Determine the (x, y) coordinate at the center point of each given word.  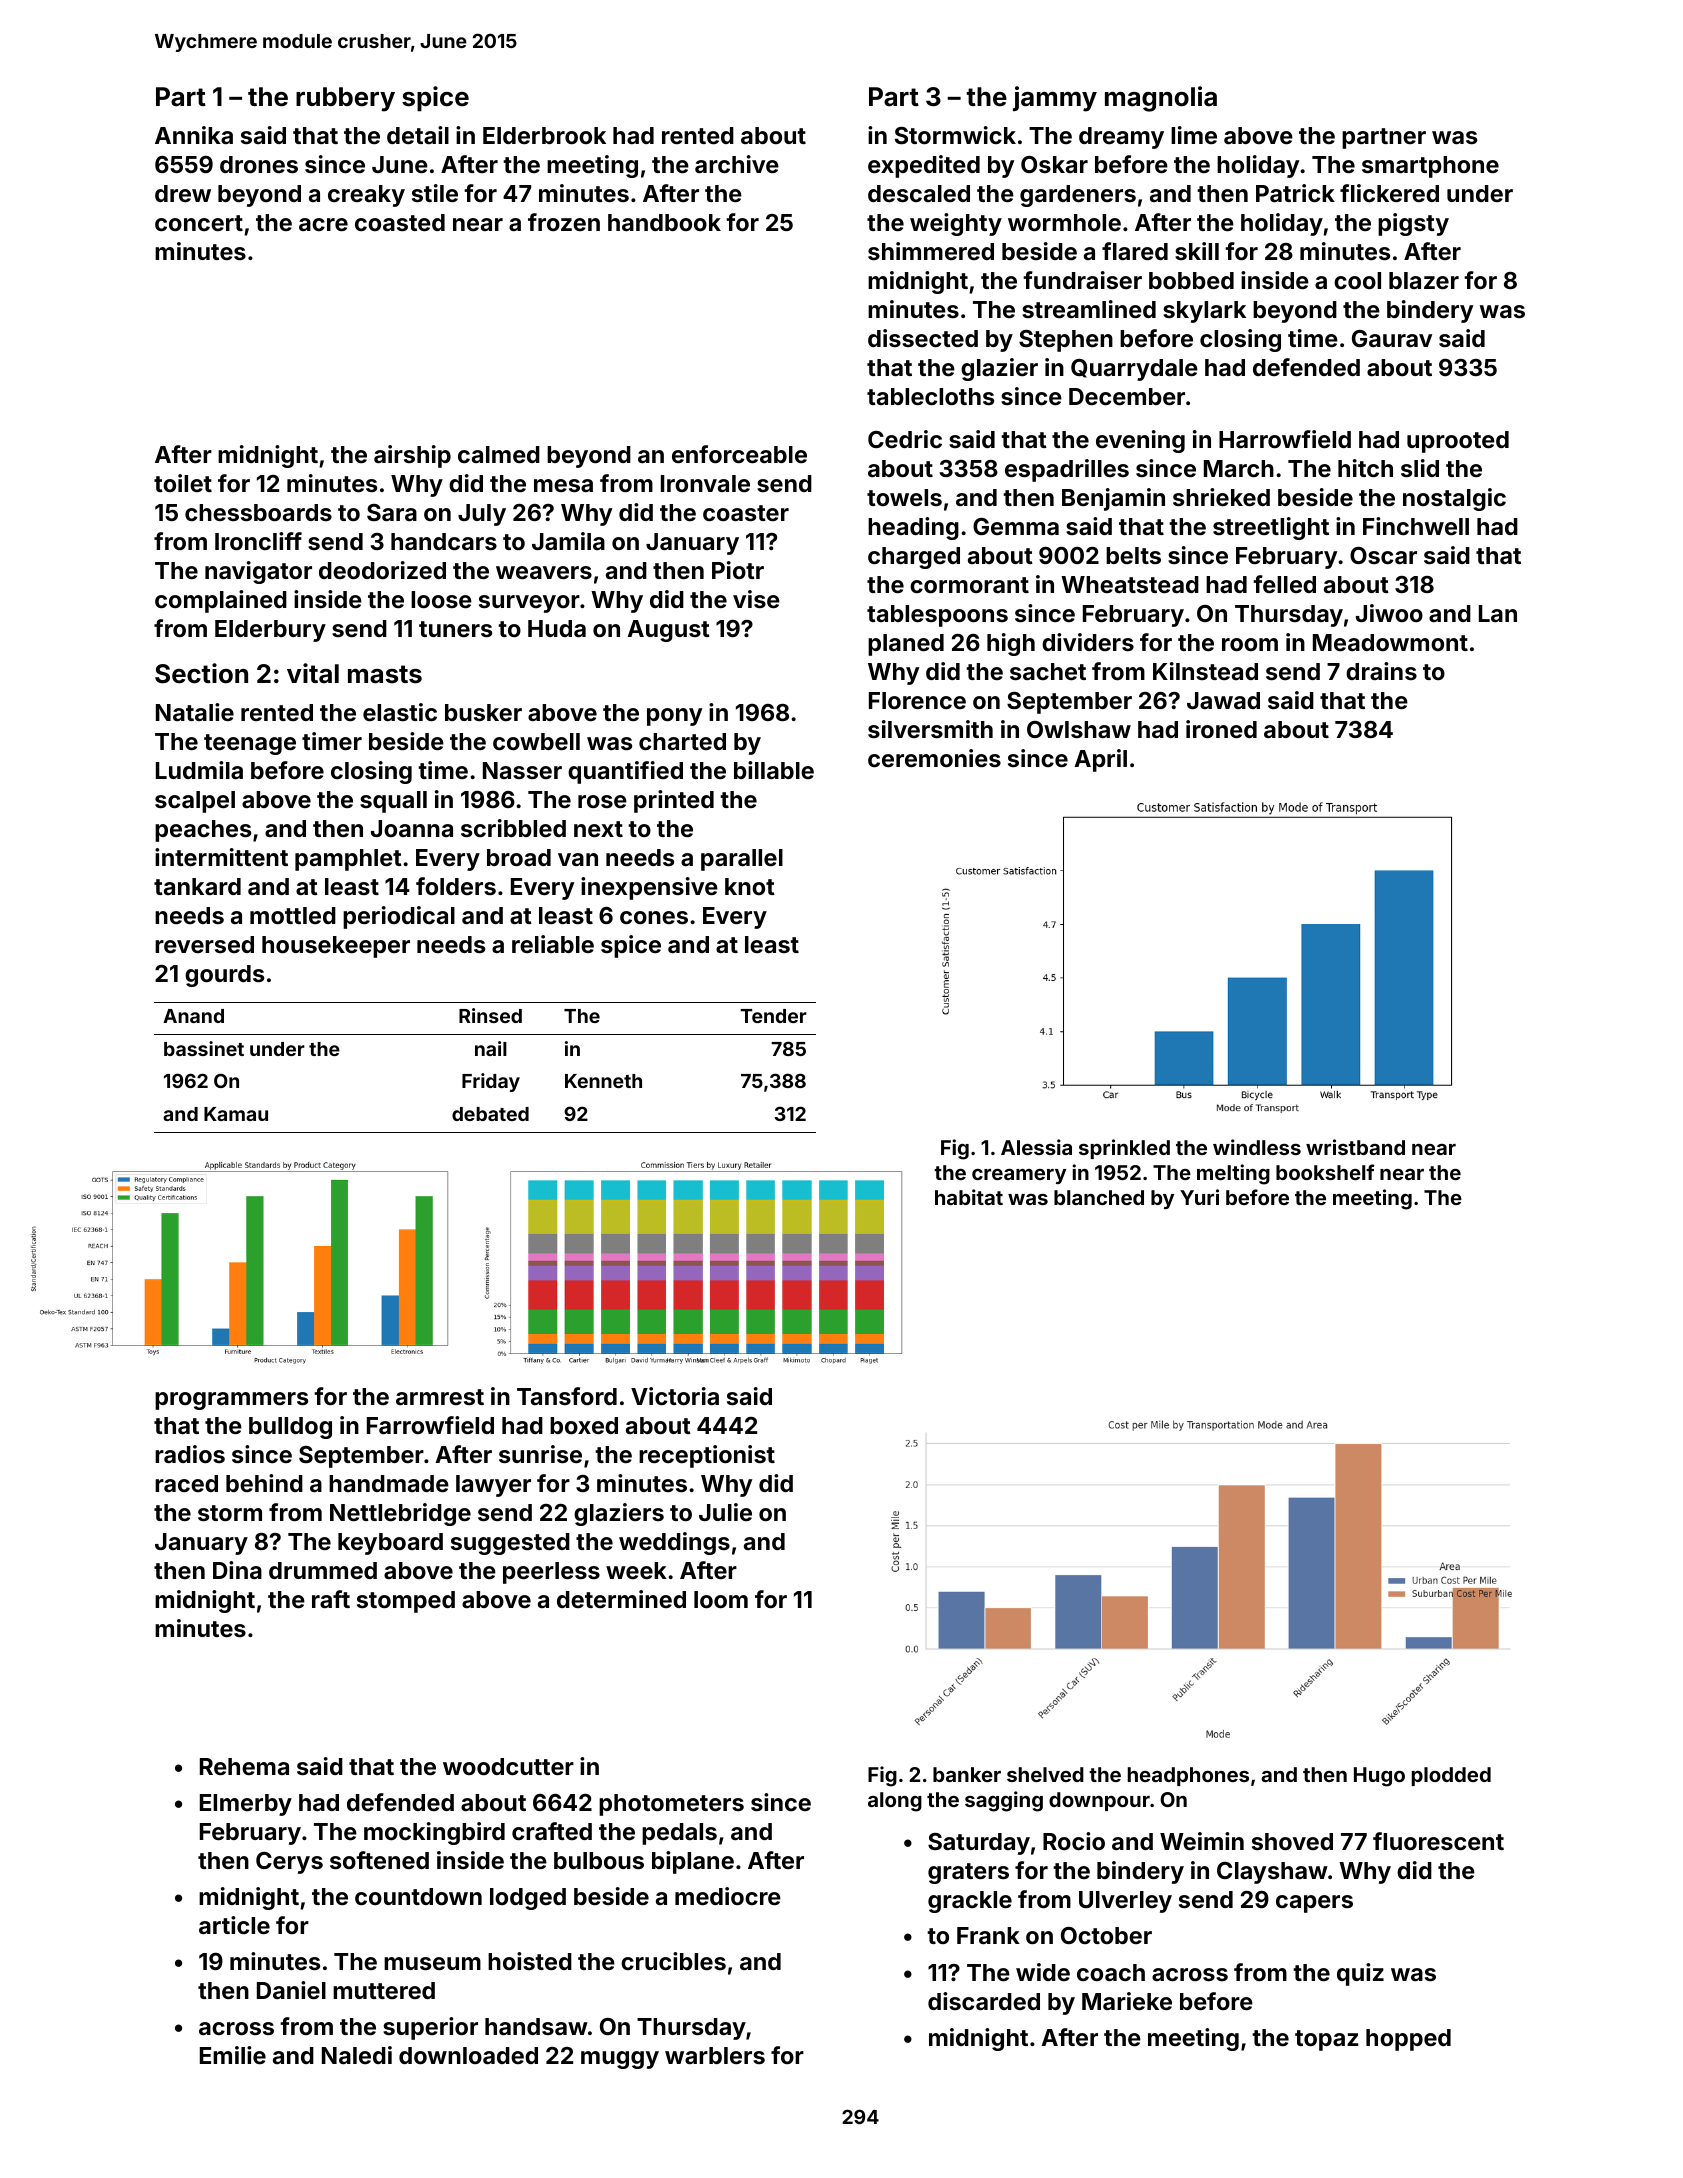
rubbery (345, 99)
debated (490, 1114)
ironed (1221, 729)
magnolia (1161, 99)
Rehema (244, 1766)
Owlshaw (1079, 729)
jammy (1055, 99)
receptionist (707, 1456)
